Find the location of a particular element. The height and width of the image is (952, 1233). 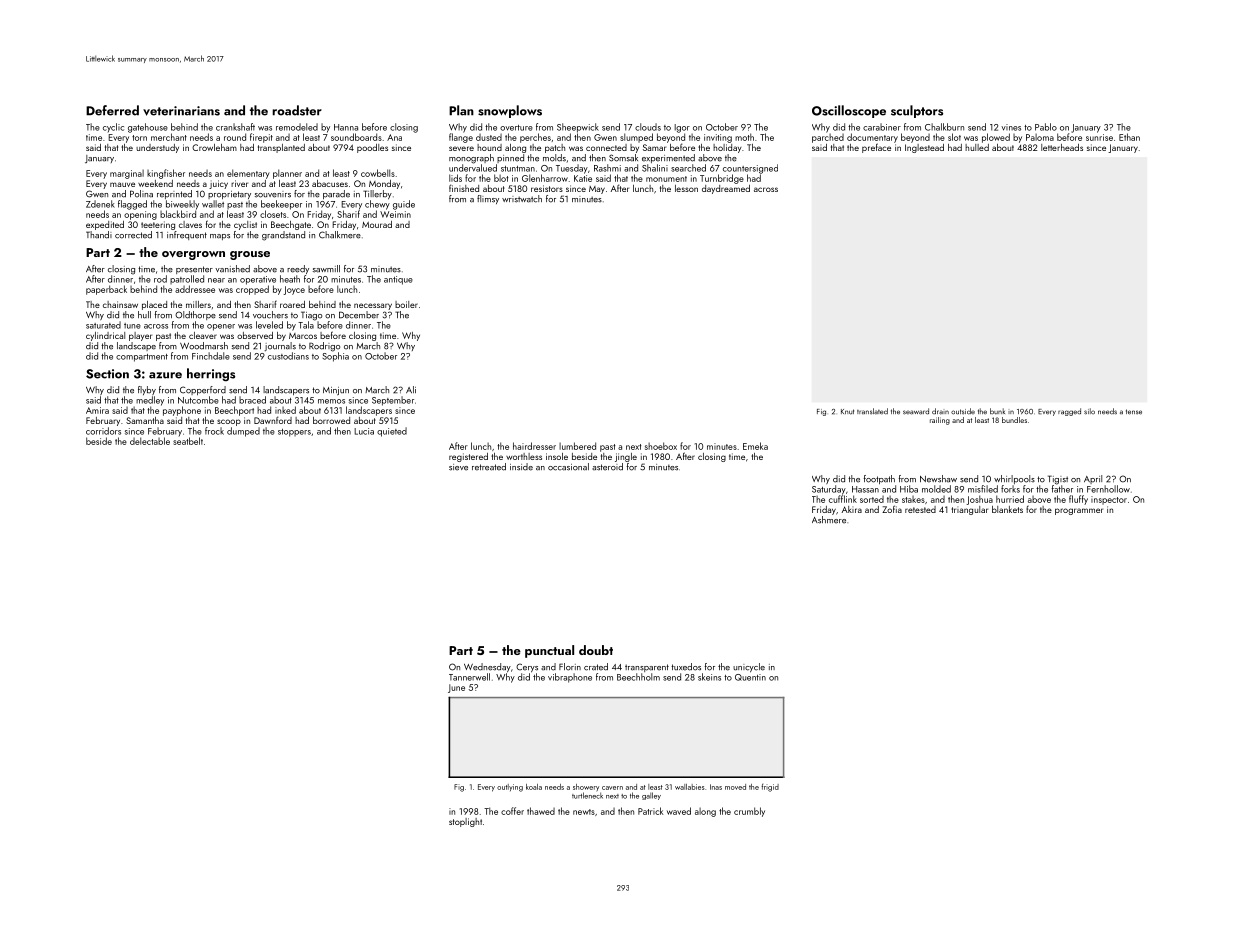

daydreamed is located at coordinates (726, 189).
